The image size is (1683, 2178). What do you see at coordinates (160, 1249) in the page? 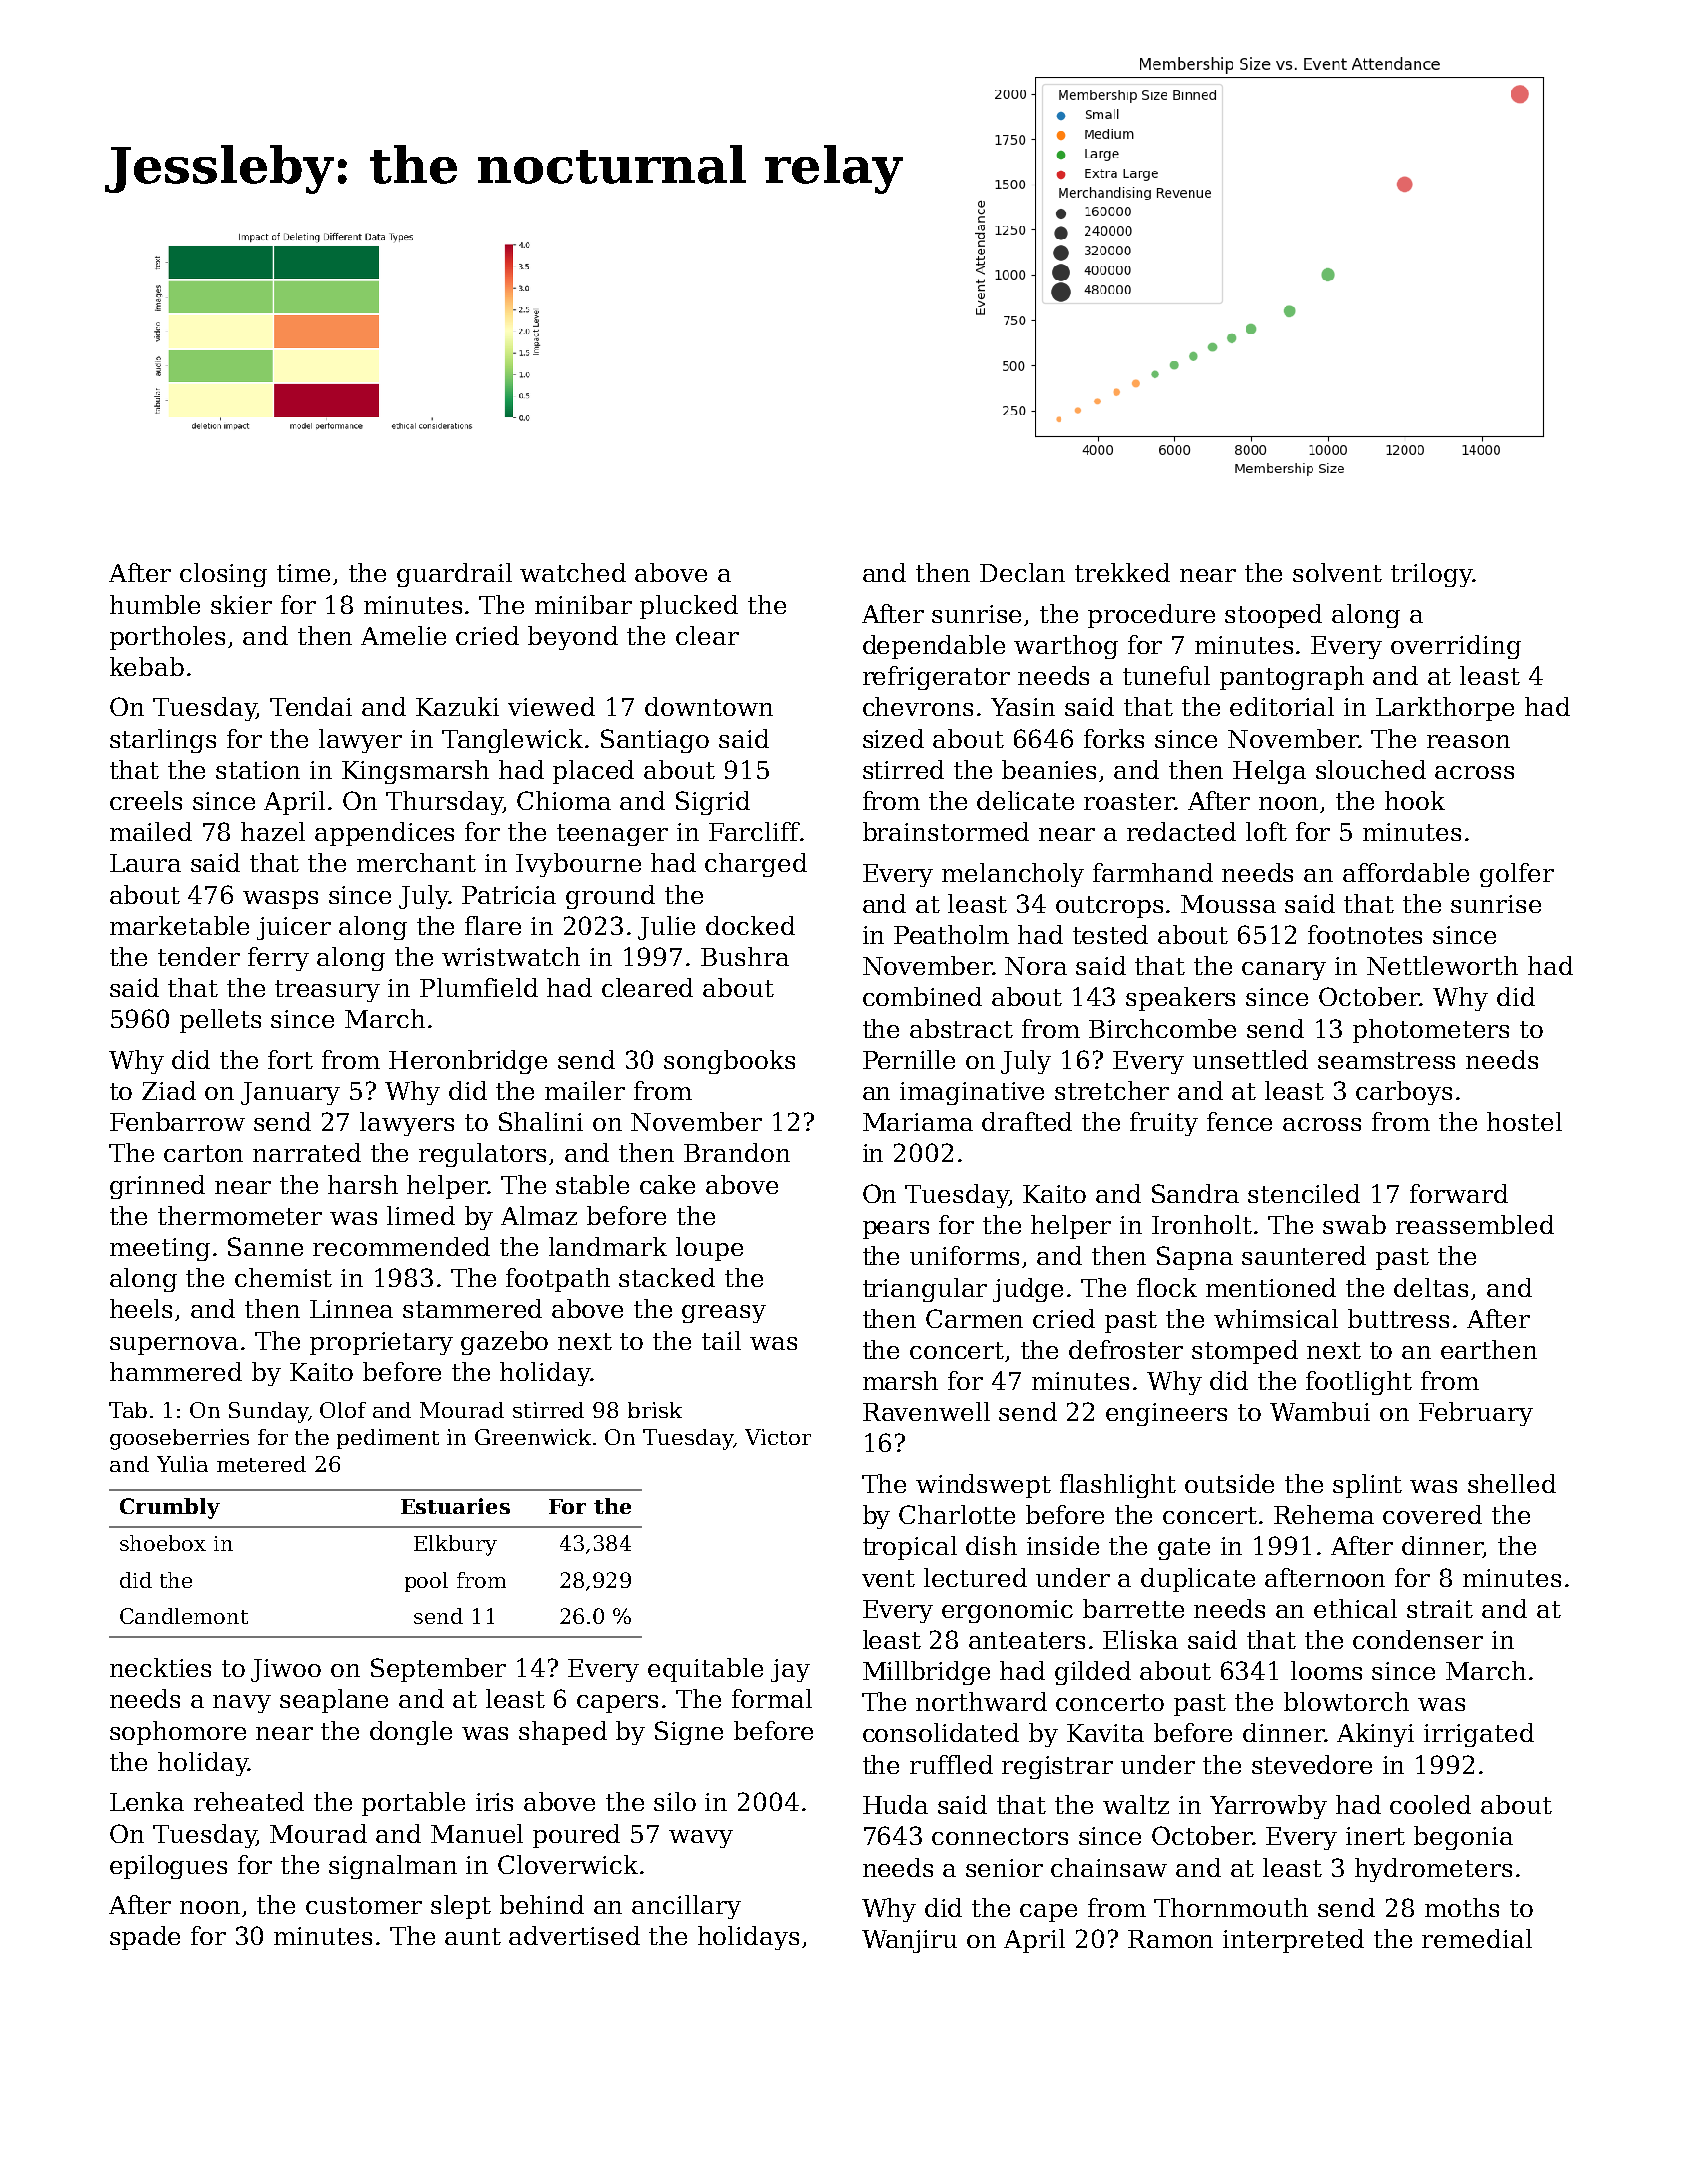
I see `meeting` at bounding box center [160, 1249].
